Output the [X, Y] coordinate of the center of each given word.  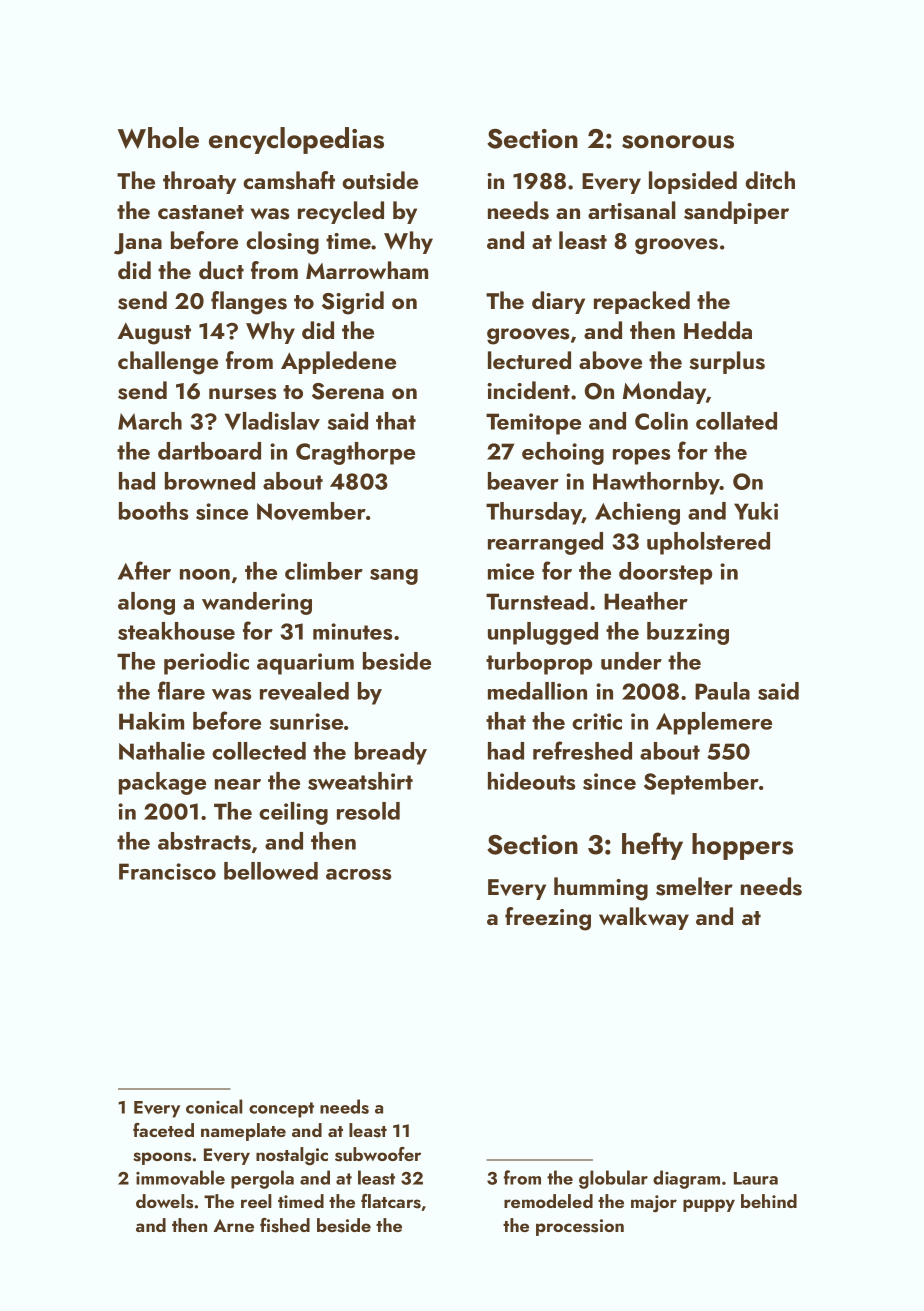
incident [528, 390]
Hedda [718, 330]
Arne [233, 1225]
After [144, 570]
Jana [138, 244]
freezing [548, 919]
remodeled [548, 1201]
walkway [644, 918]
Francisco [167, 871]
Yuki [756, 511]
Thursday [534, 513]
